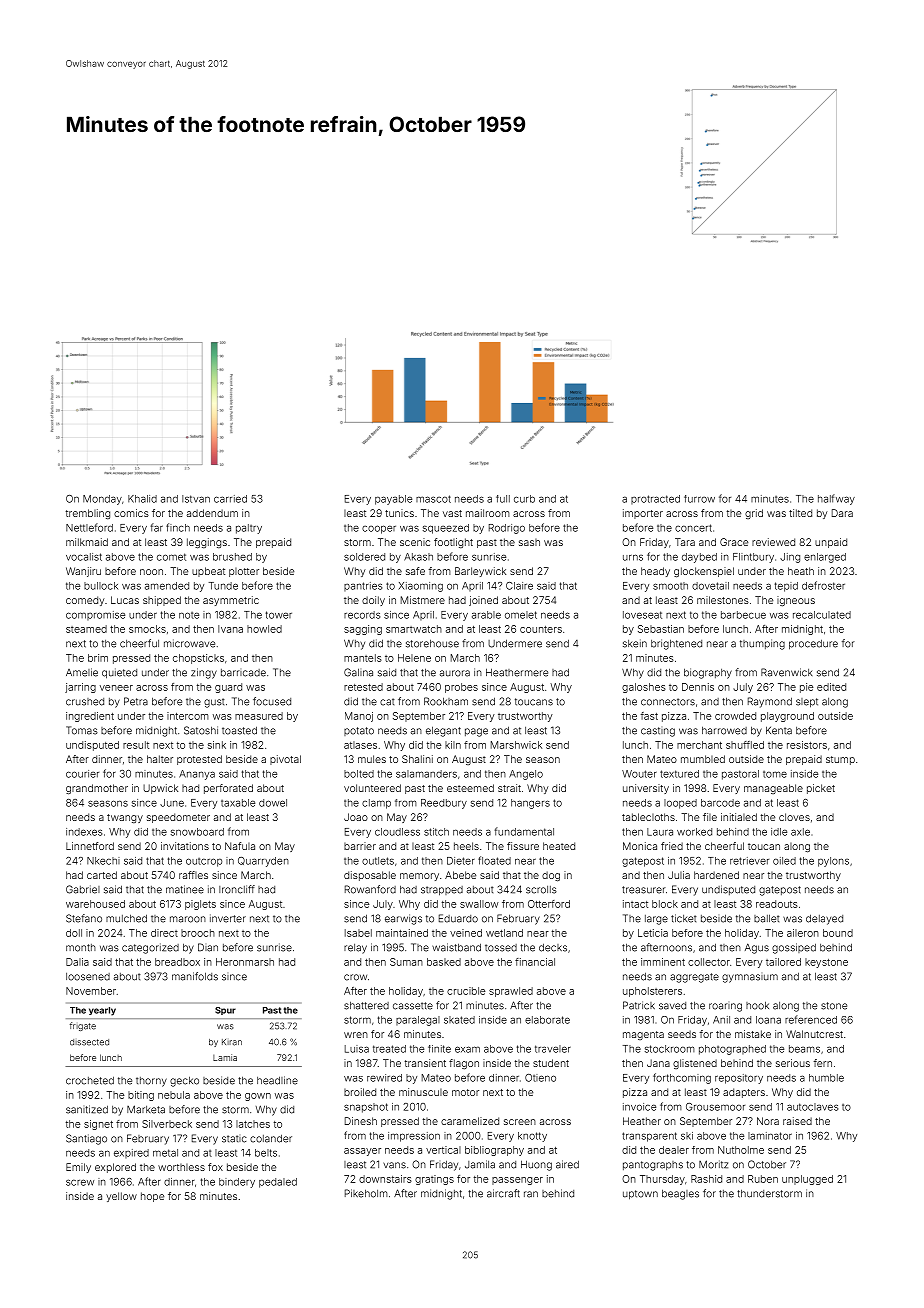  What do you see at coordinates (694, 978) in the screenshot?
I see `aggregate` at bounding box center [694, 978].
